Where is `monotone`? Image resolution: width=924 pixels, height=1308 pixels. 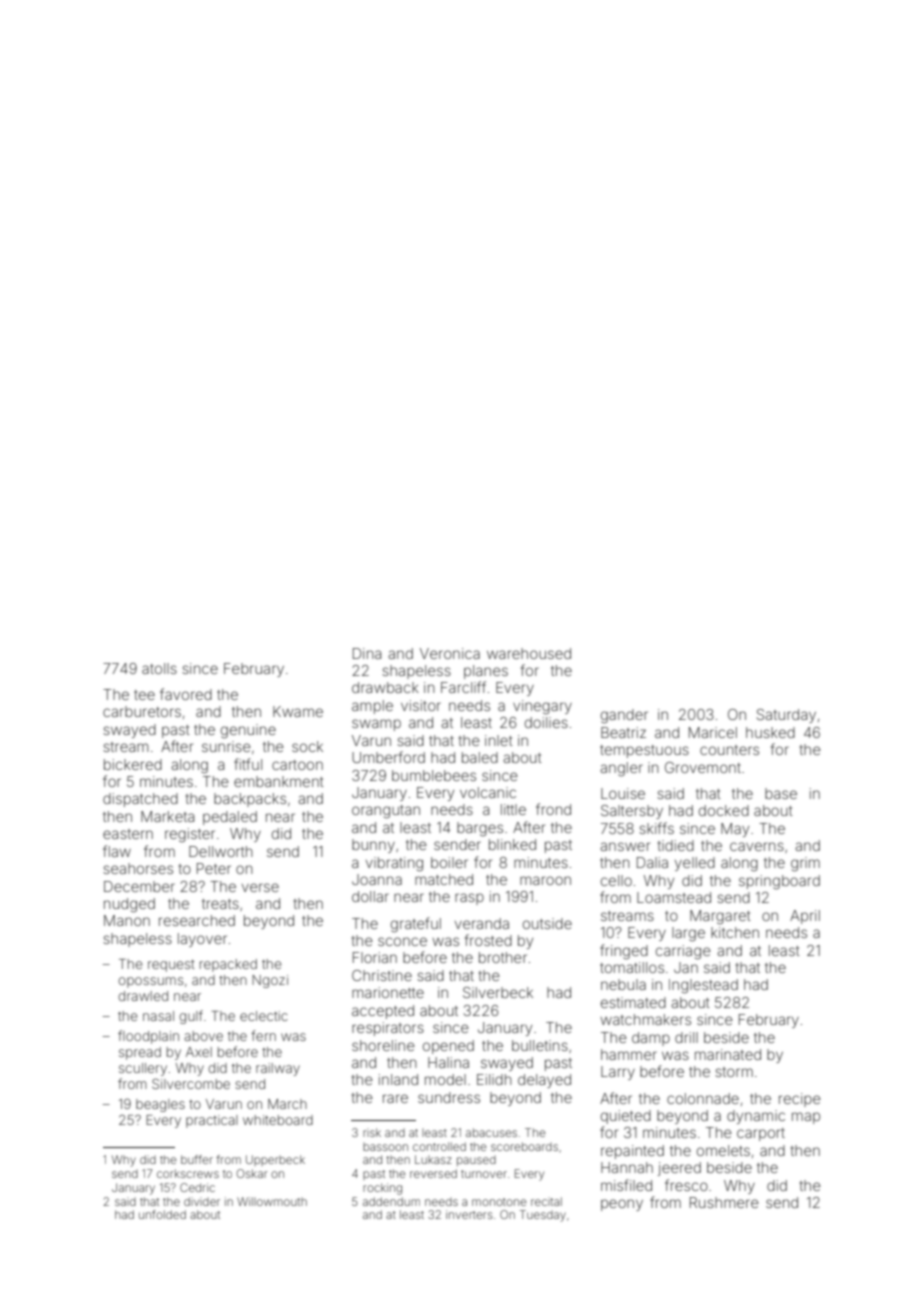
monotone is located at coordinates (499, 1202).
